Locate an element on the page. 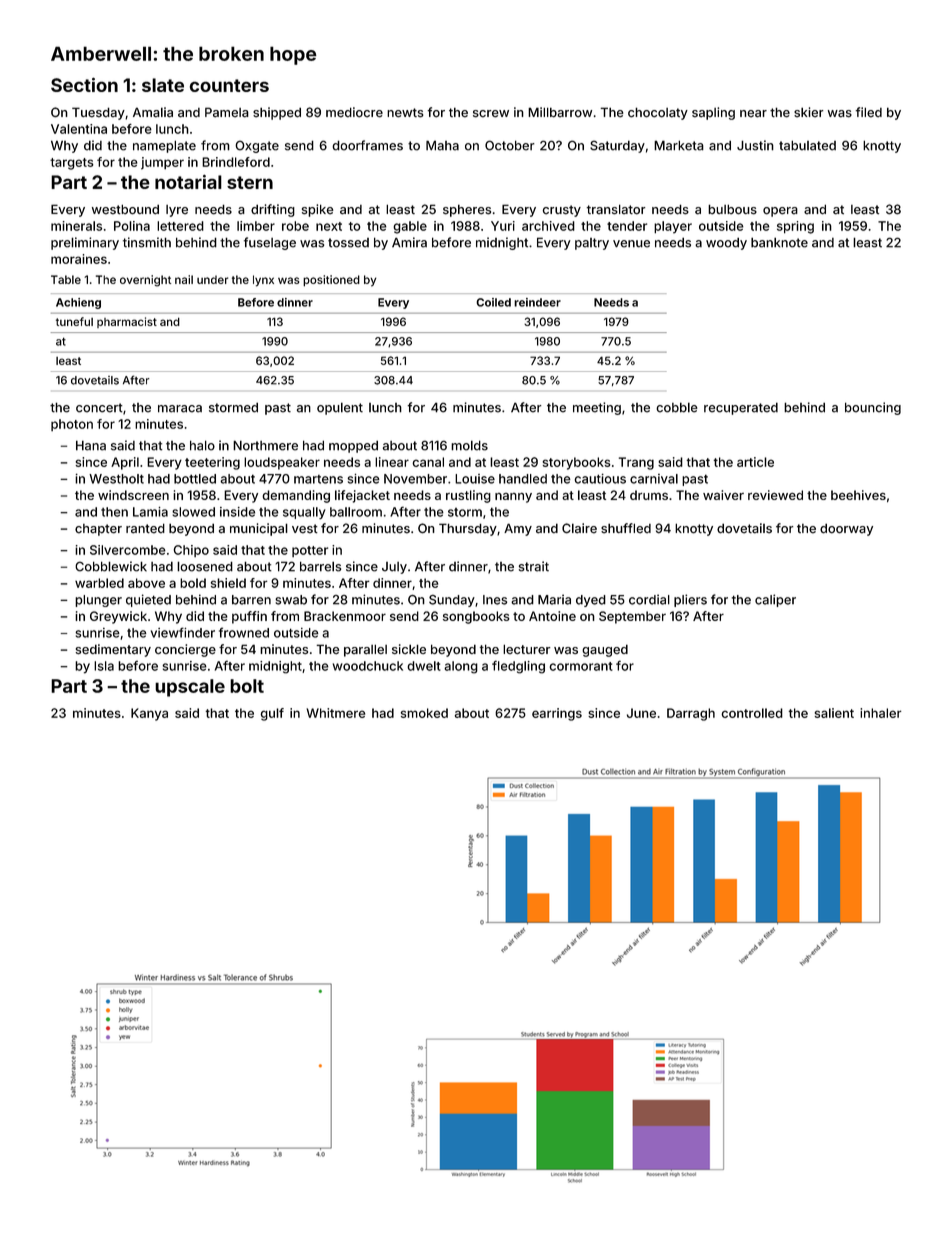 The height and width of the image is (1233, 952). spring is located at coordinates (795, 227).
